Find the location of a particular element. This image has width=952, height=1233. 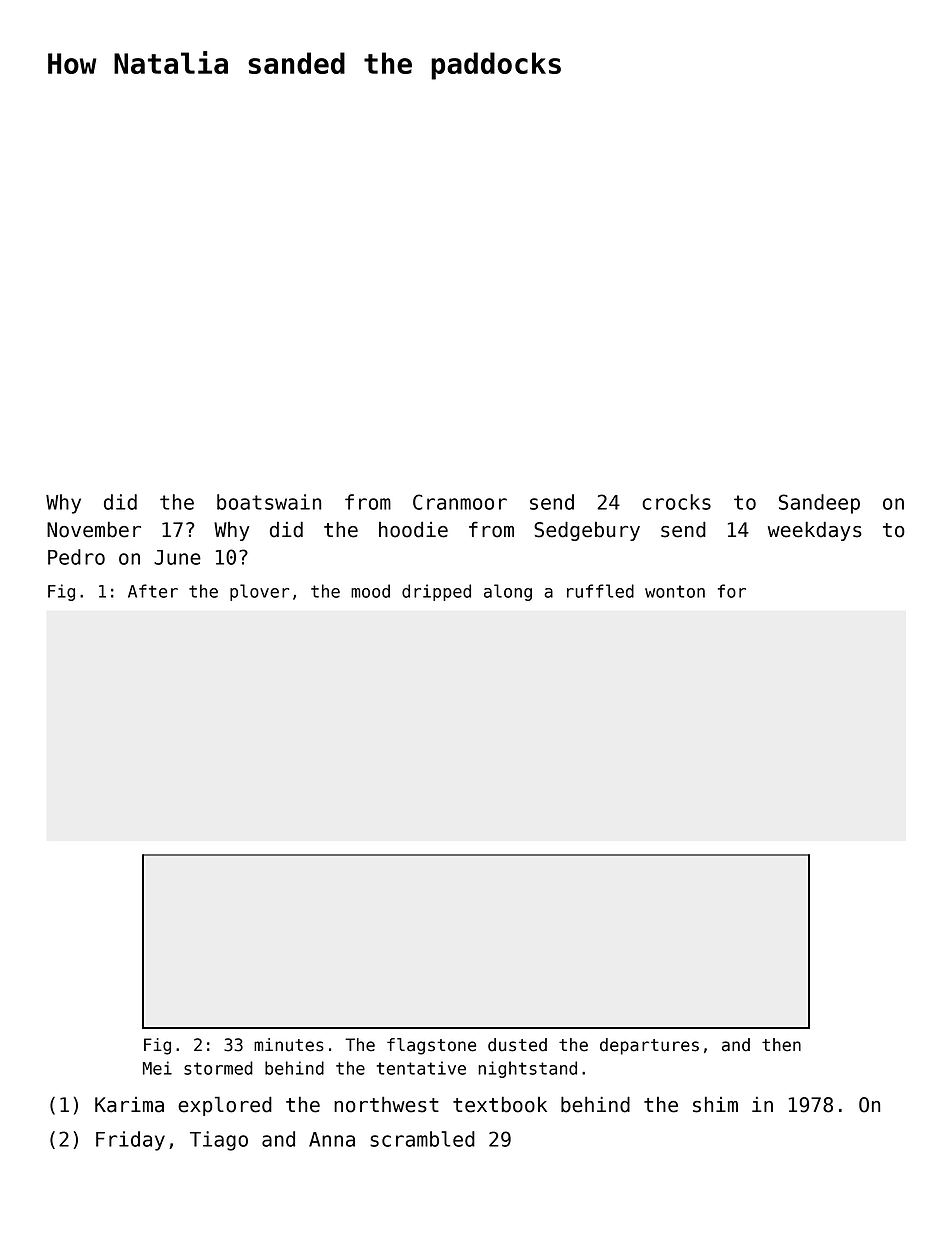

Pedro is located at coordinates (76, 557).
